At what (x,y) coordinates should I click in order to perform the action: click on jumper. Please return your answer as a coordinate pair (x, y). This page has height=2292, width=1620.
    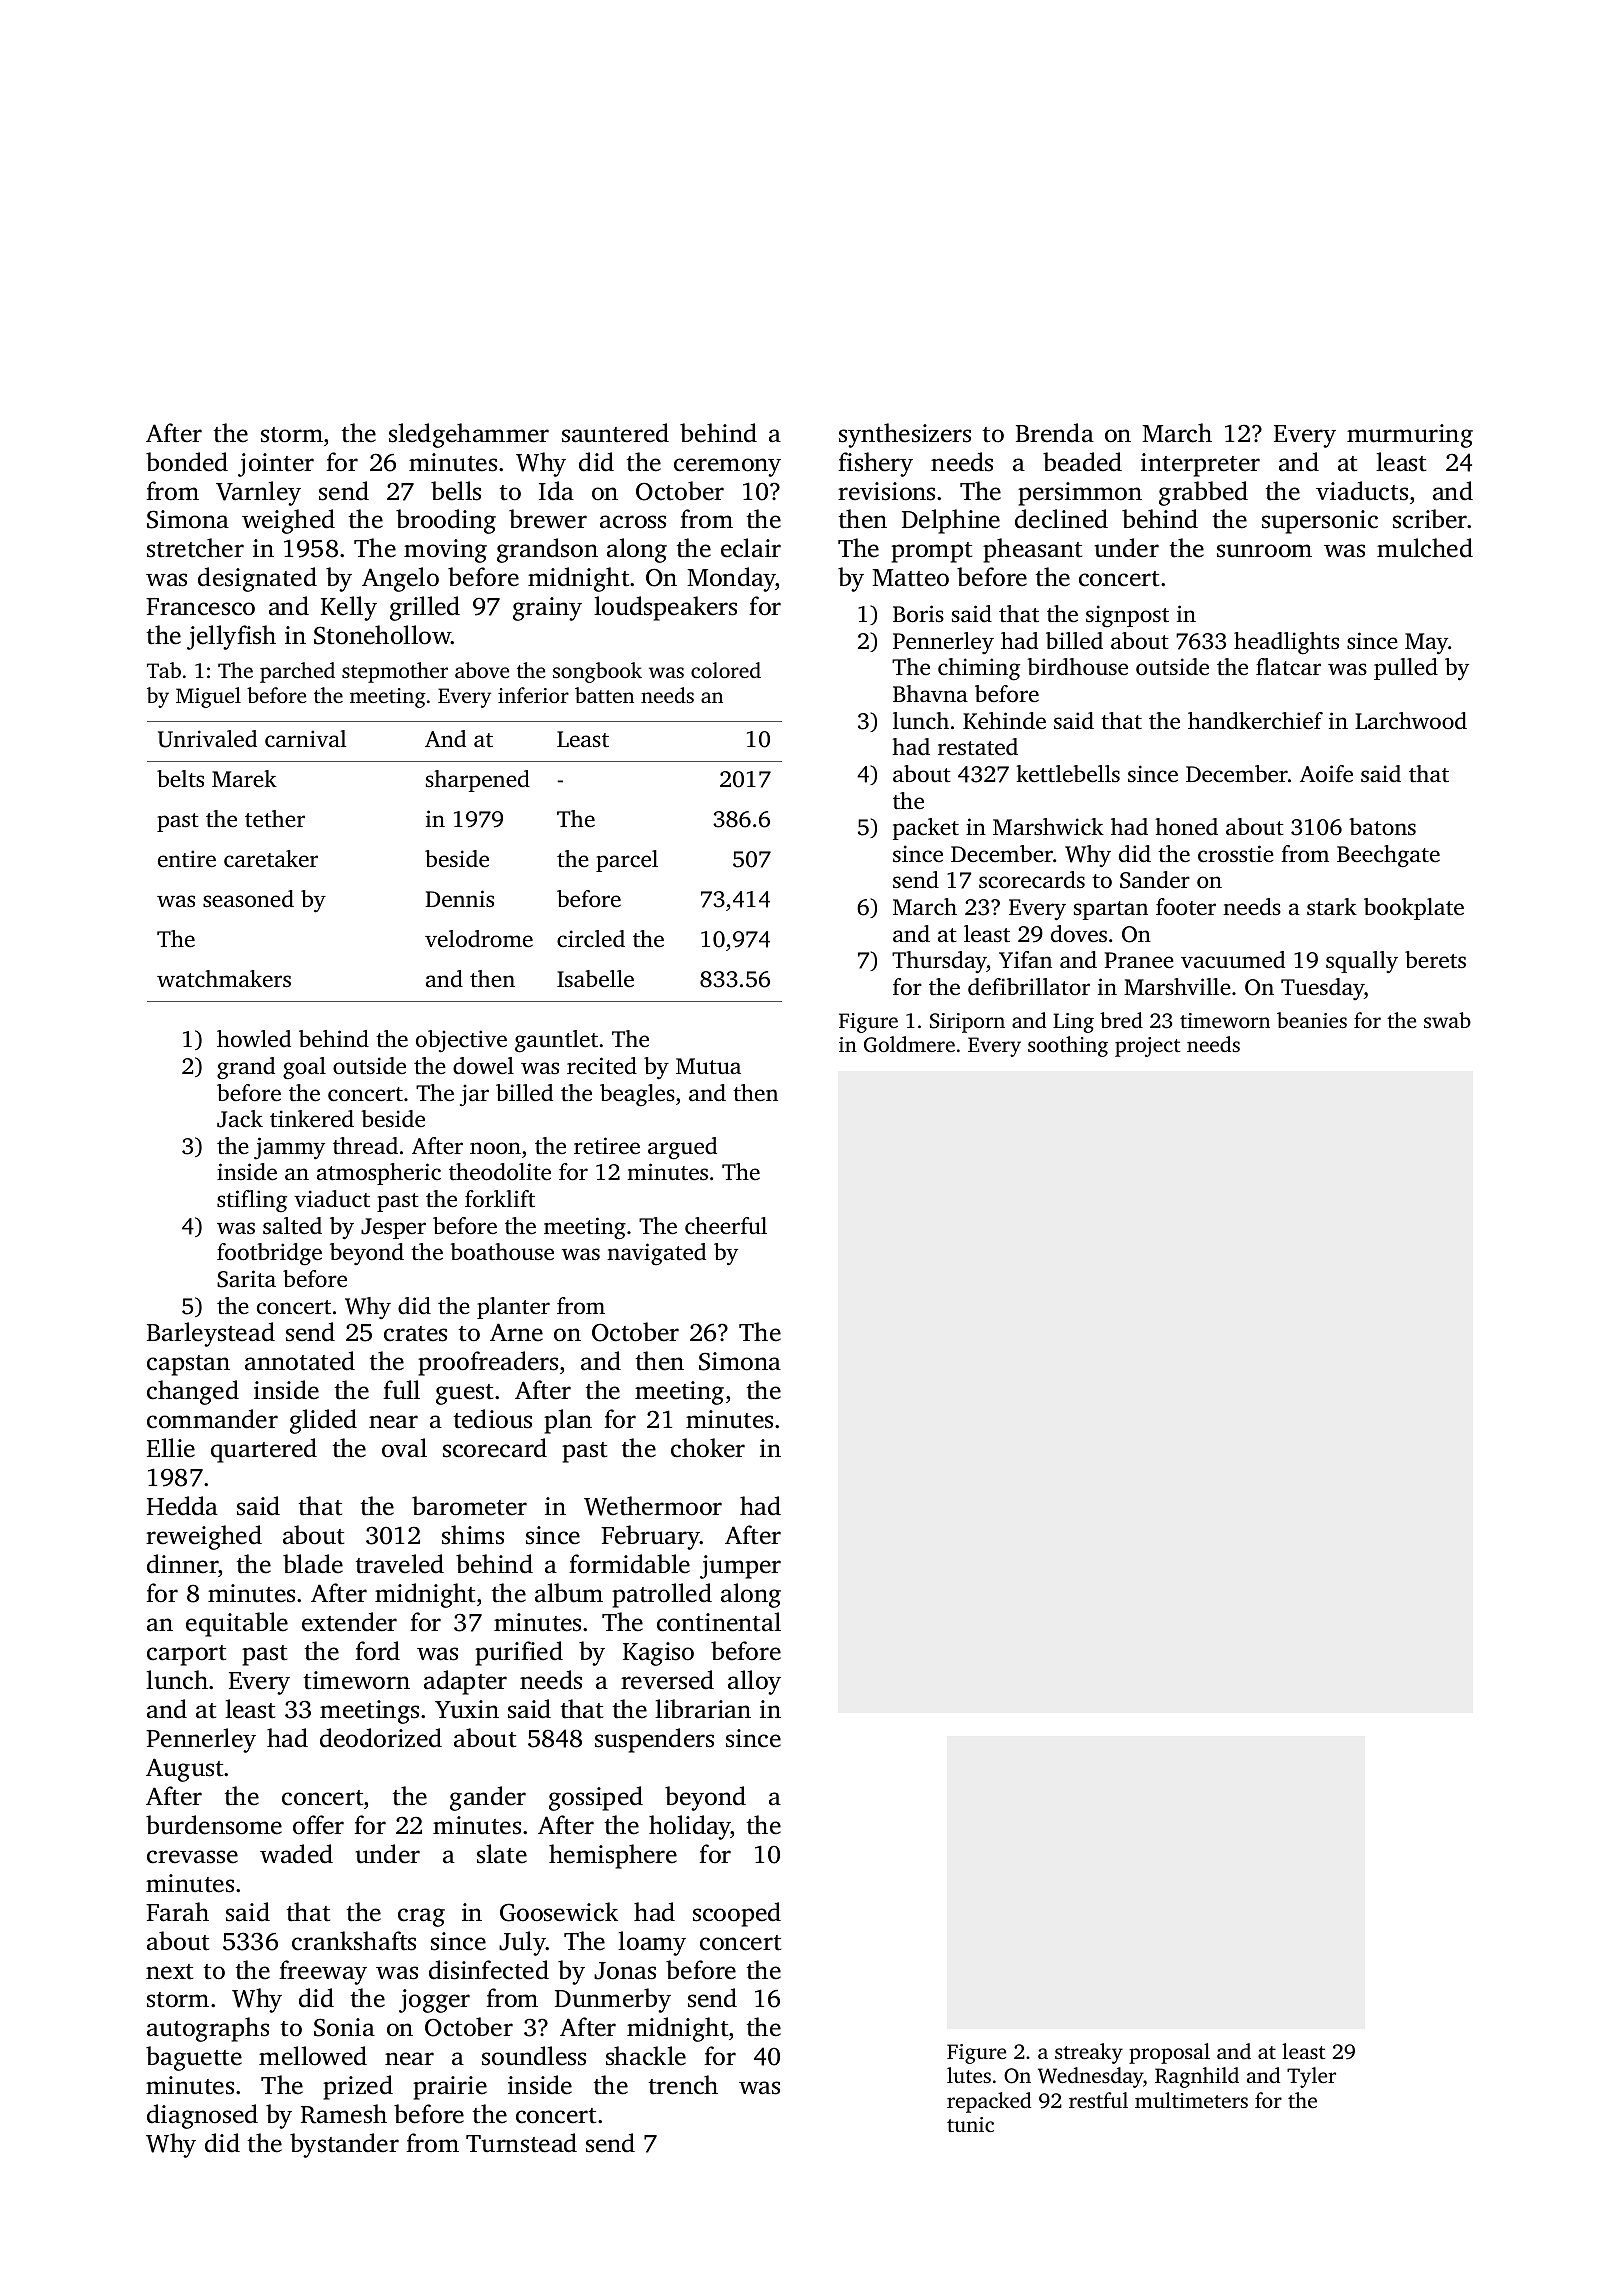
    Looking at the image, I should click on (740, 1567).
